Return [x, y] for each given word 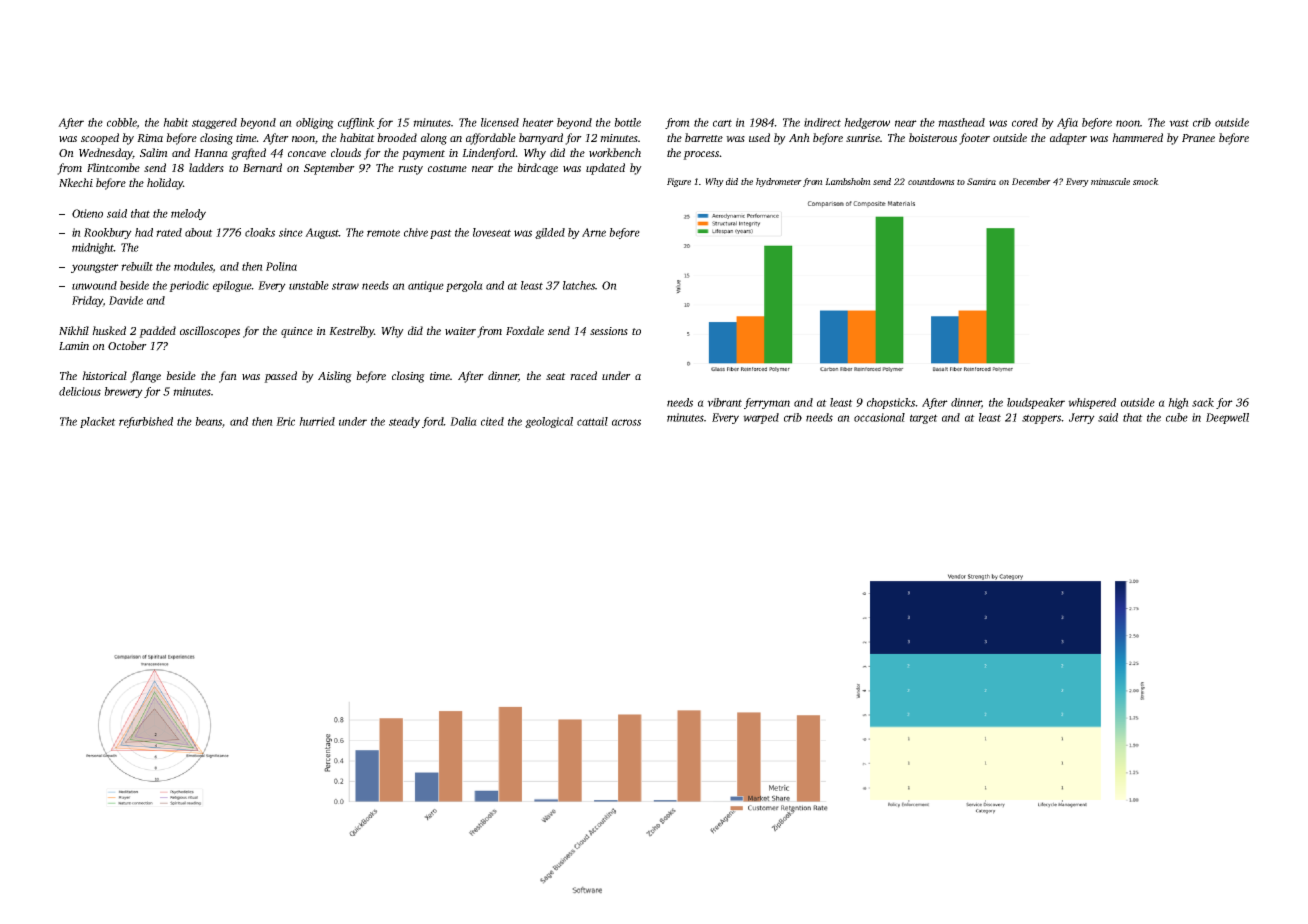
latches [579, 285]
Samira [981, 181]
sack [1203, 402]
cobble [122, 123]
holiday [165, 184]
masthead [961, 122]
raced [583, 375]
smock [1146, 181]
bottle [627, 122]
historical [104, 375]
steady [404, 422]
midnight [93, 248]
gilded [550, 233]
